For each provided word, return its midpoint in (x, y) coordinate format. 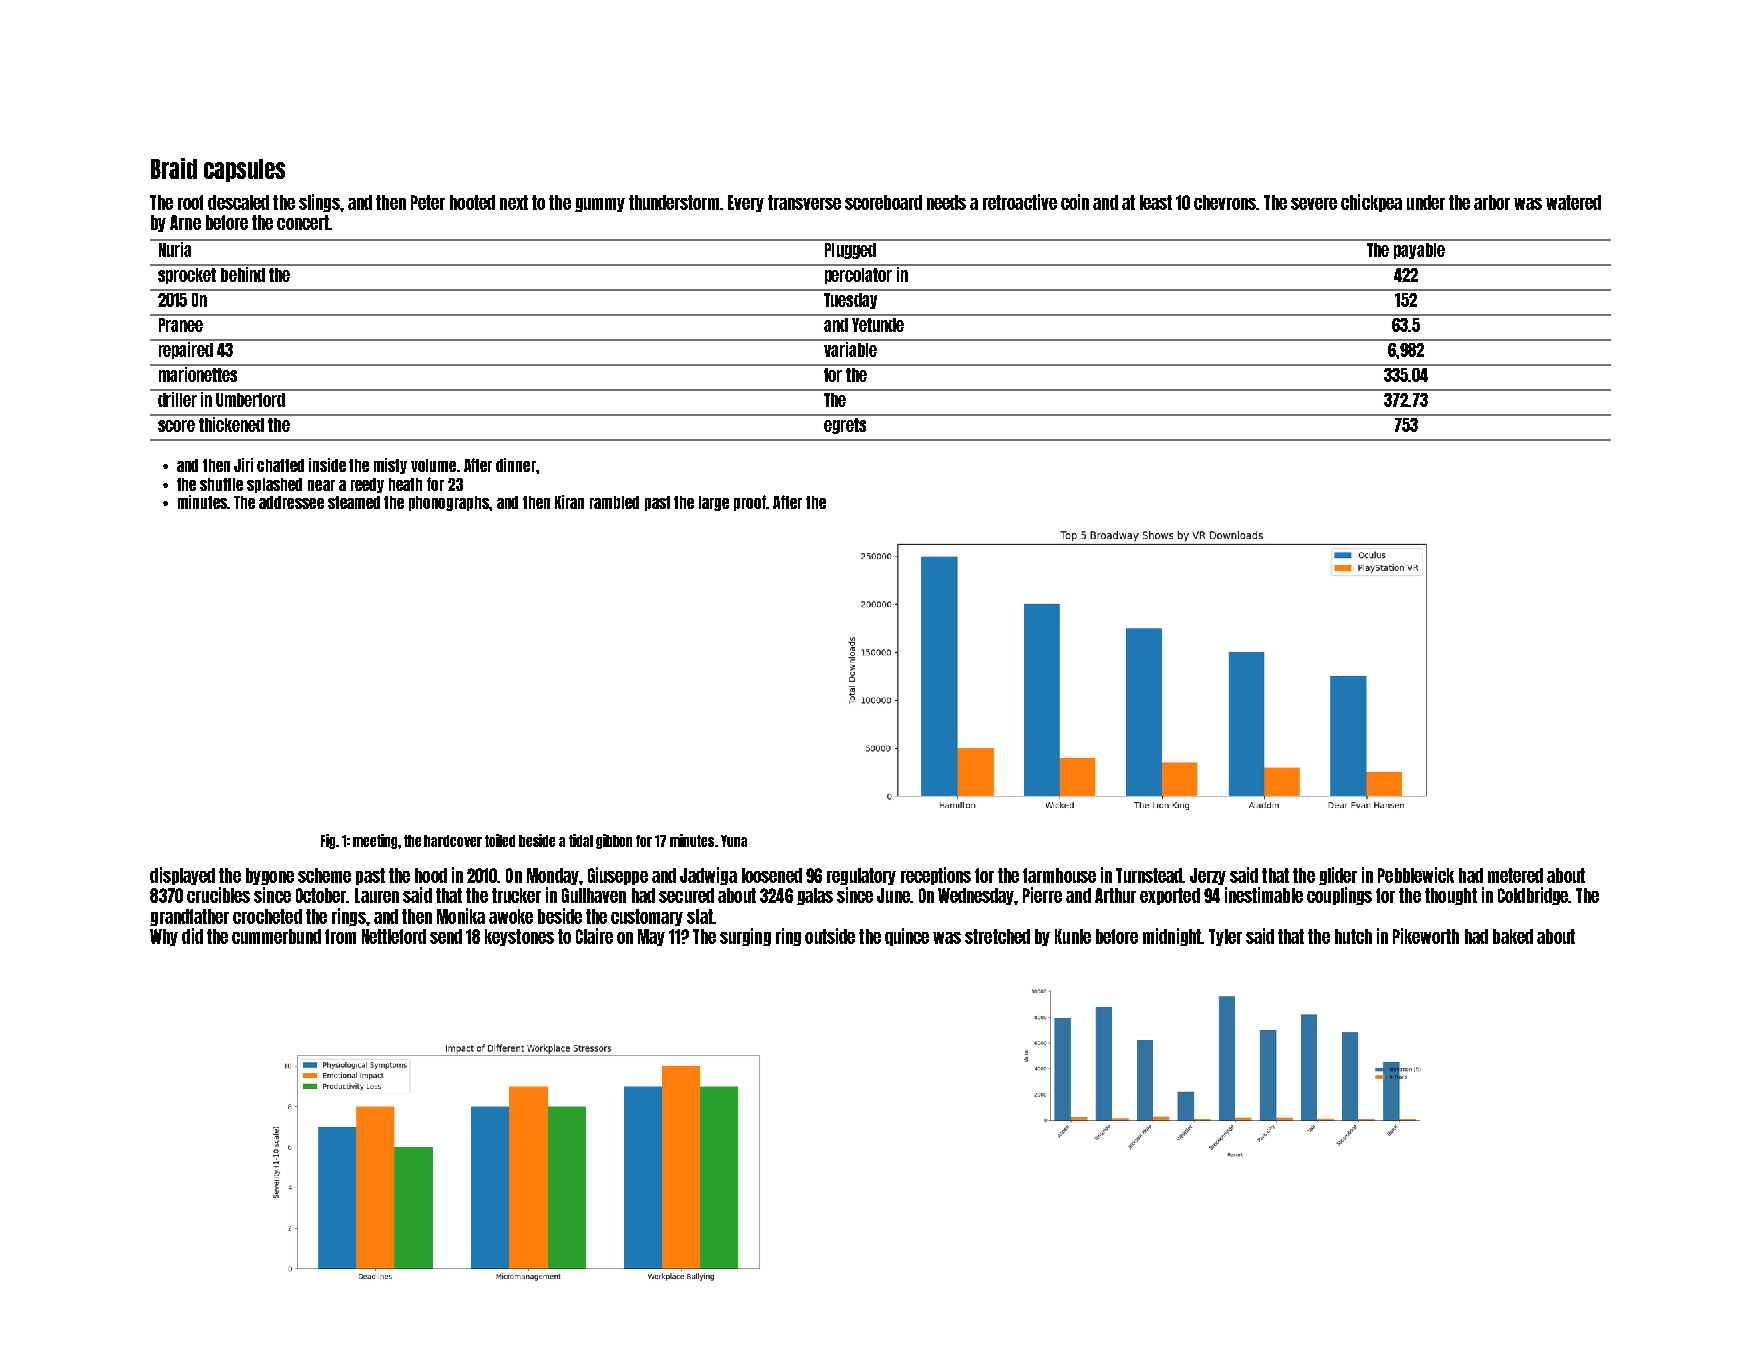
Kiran (569, 502)
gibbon (614, 841)
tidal (581, 840)
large (714, 503)
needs (946, 202)
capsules (244, 170)
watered (1573, 202)
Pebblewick (1416, 875)
